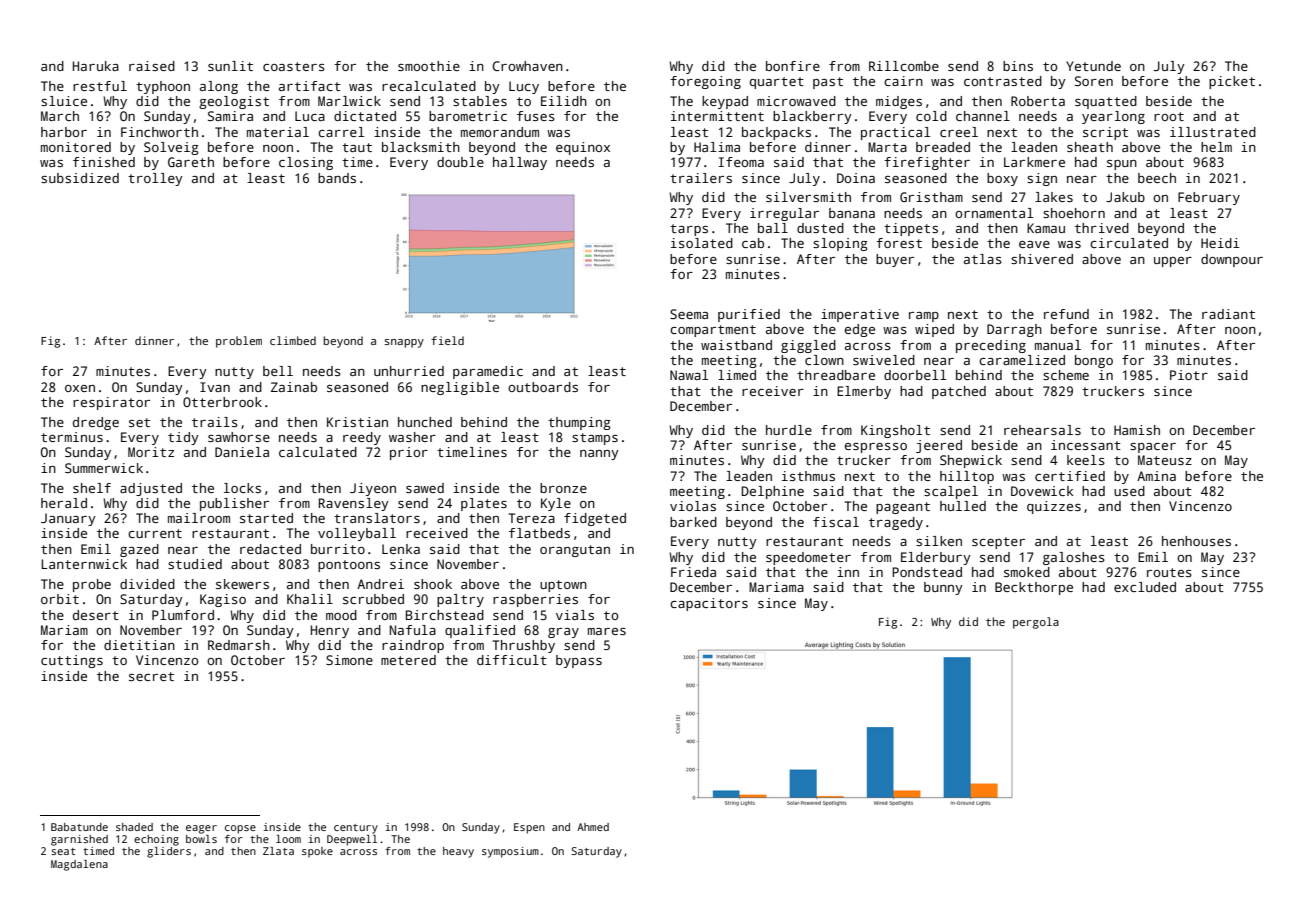  What do you see at coordinates (64, 503) in the image?
I see `herald` at bounding box center [64, 503].
